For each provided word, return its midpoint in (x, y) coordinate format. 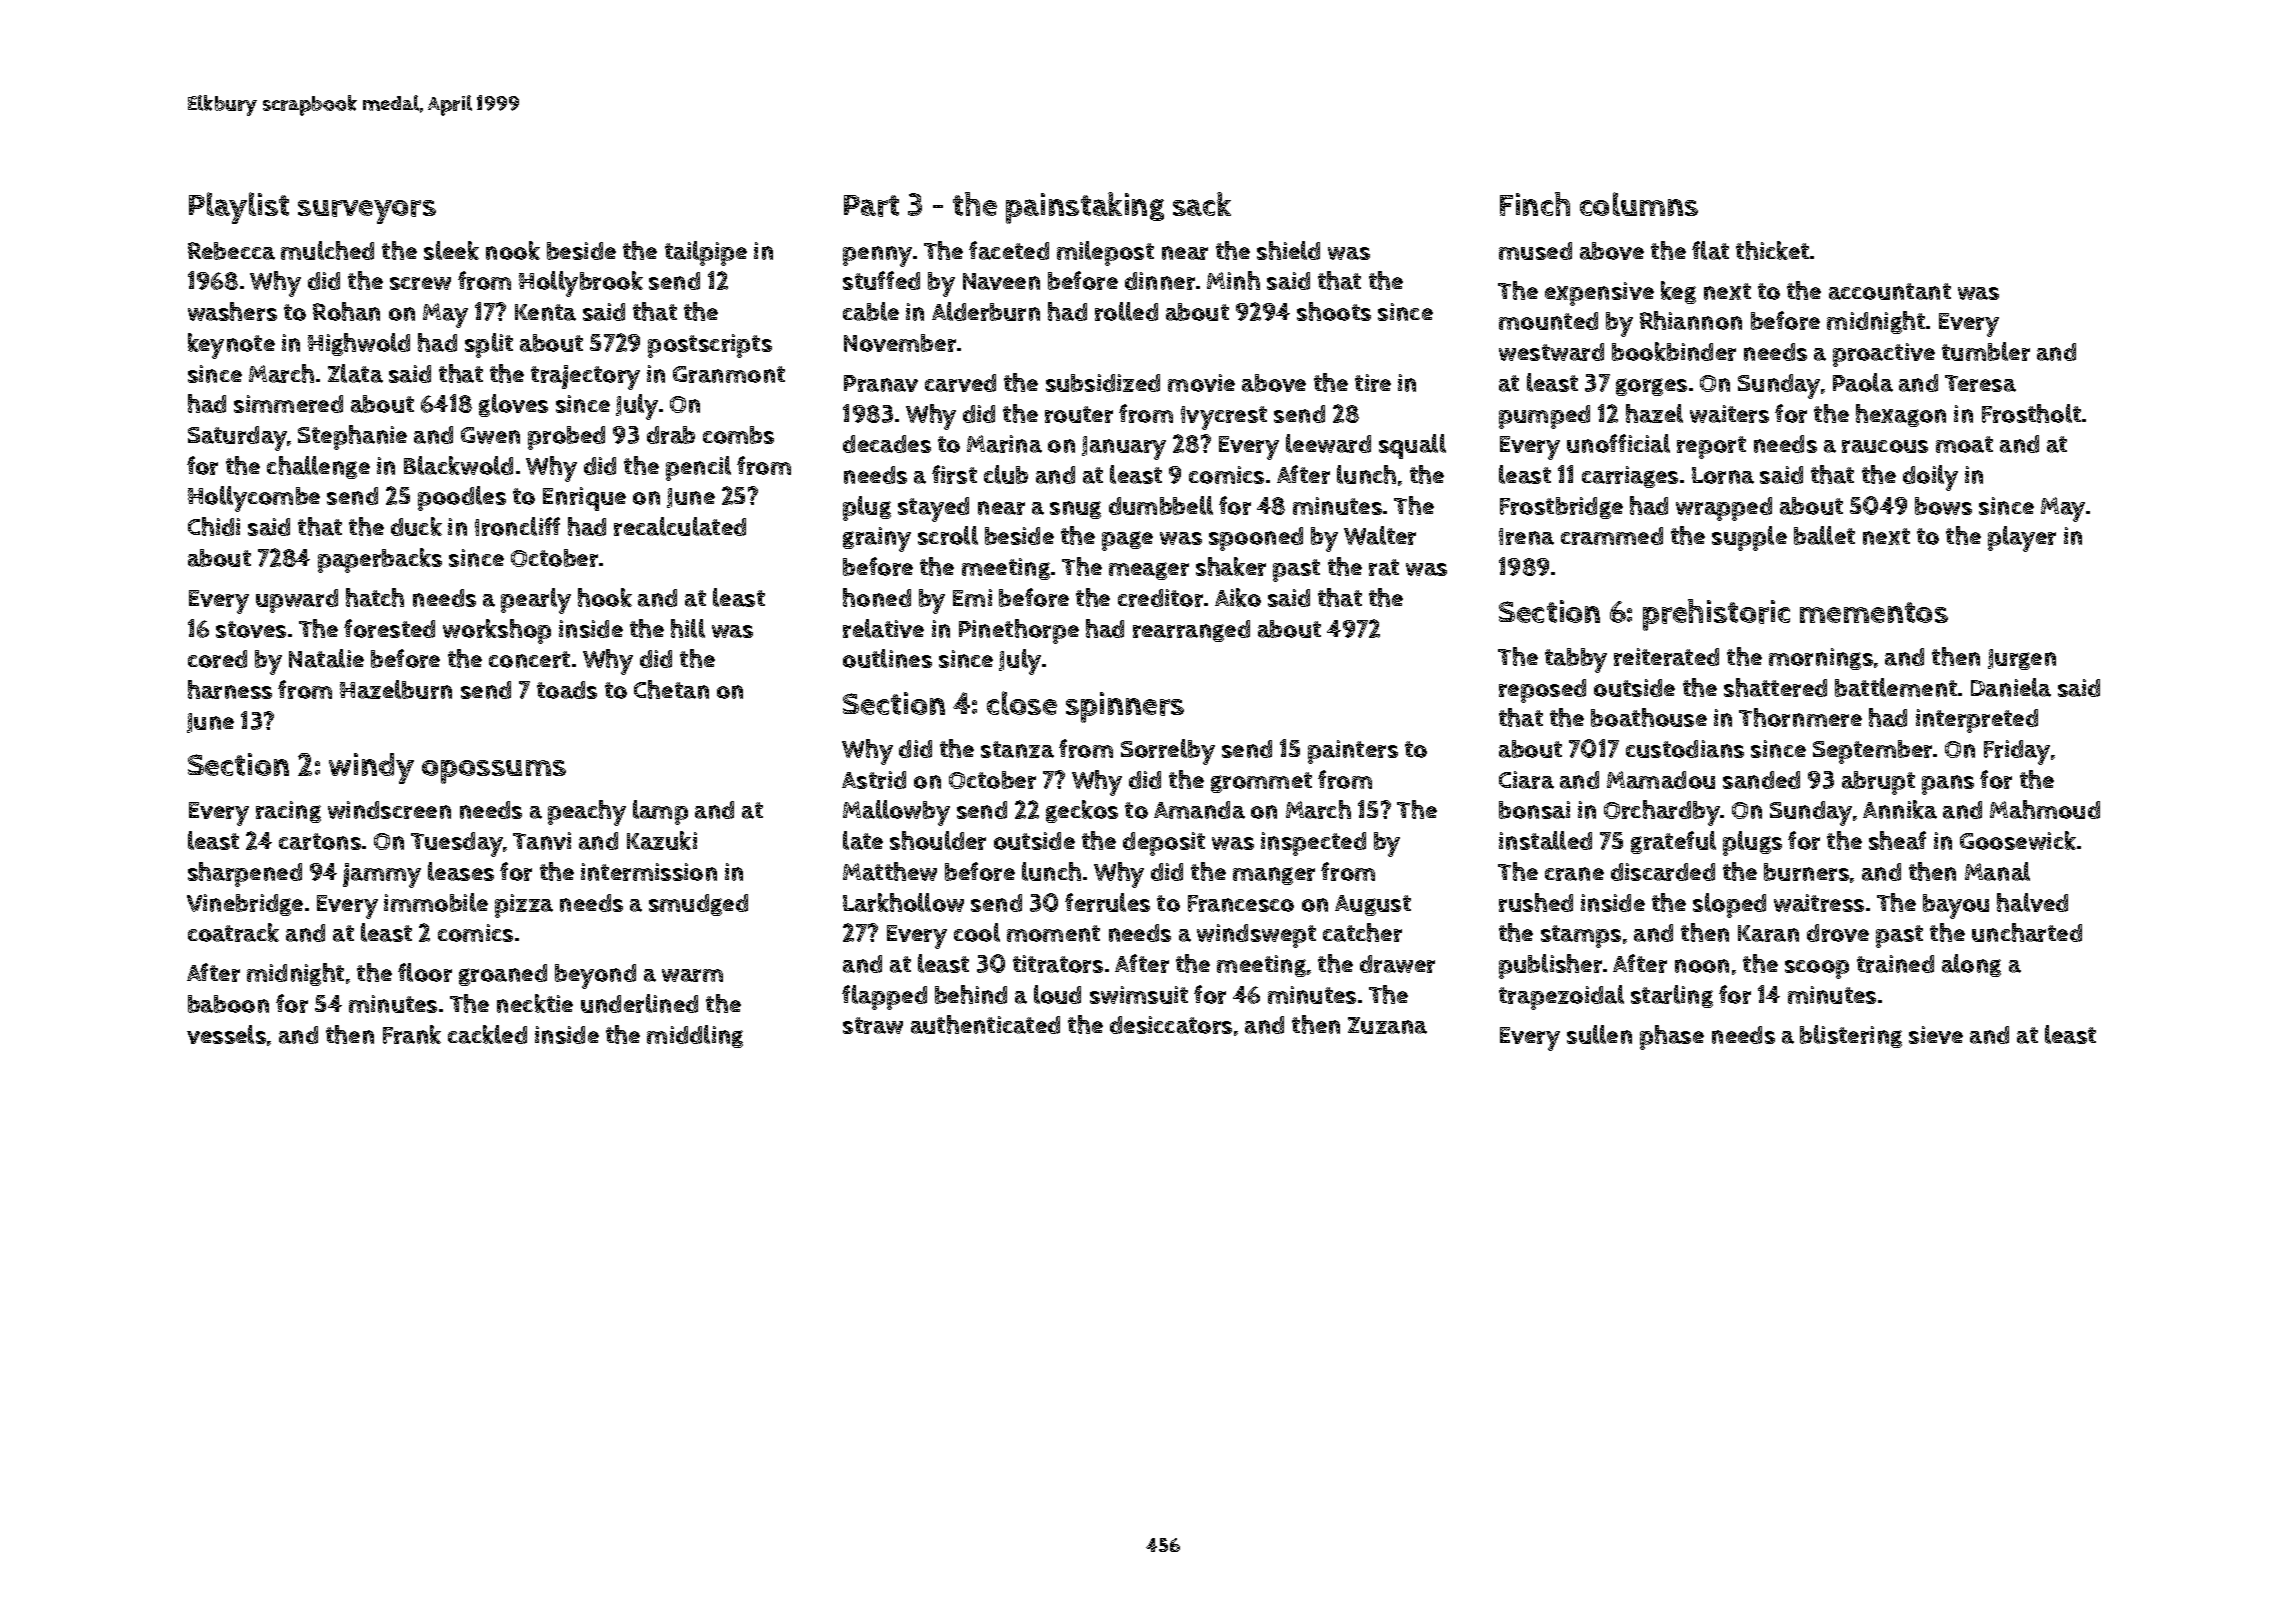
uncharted (2027, 932)
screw (420, 283)
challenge (318, 467)
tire (1373, 383)
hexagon (1901, 415)
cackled (487, 1034)
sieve (1936, 1035)
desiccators (1171, 1025)
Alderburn (986, 311)
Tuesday (457, 844)
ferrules (1107, 902)
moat (1964, 444)
